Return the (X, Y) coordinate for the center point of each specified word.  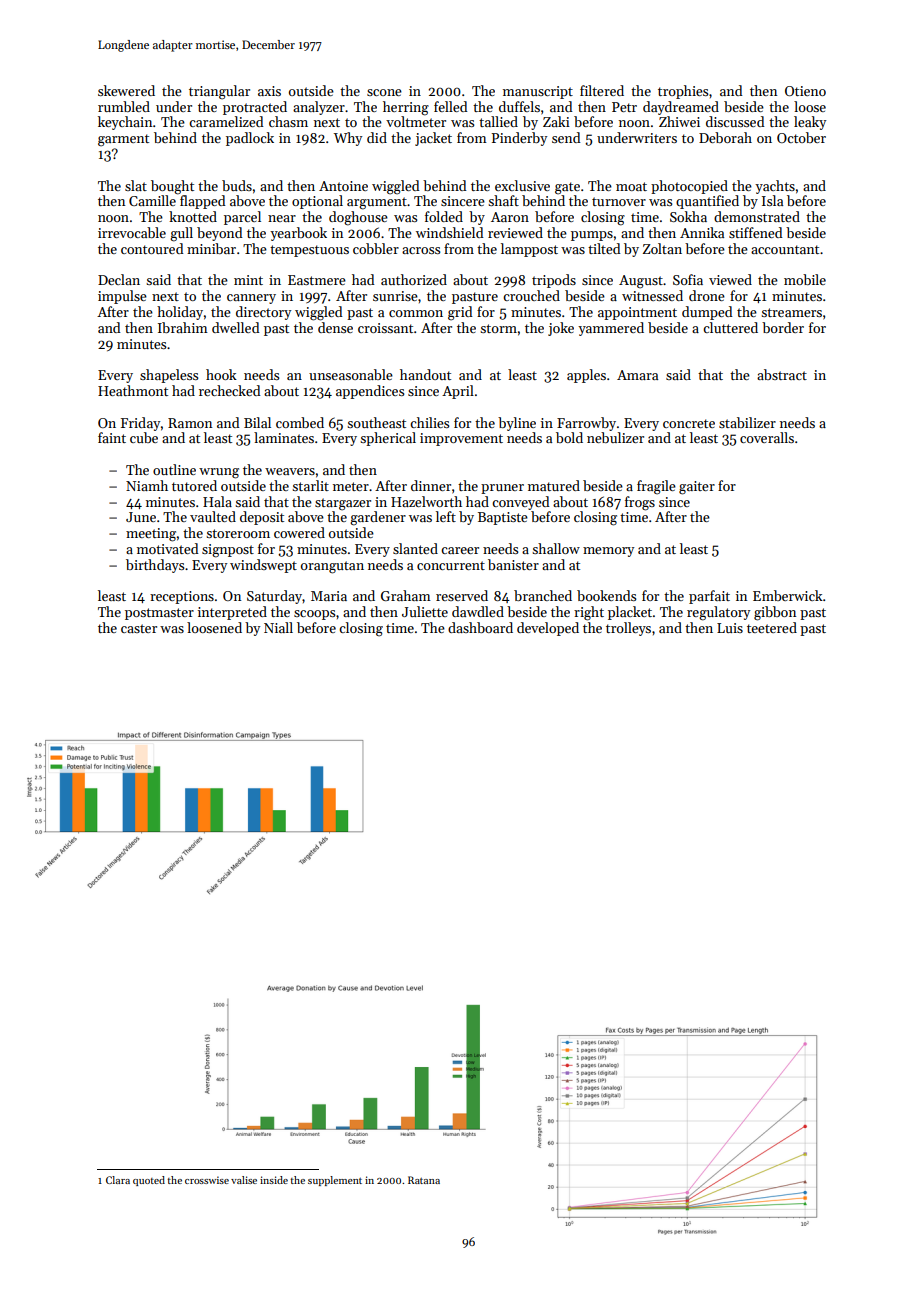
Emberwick (788, 595)
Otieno (805, 91)
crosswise (207, 1180)
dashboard (480, 627)
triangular (219, 92)
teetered (772, 627)
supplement (335, 1181)
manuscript (538, 92)
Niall (278, 627)
